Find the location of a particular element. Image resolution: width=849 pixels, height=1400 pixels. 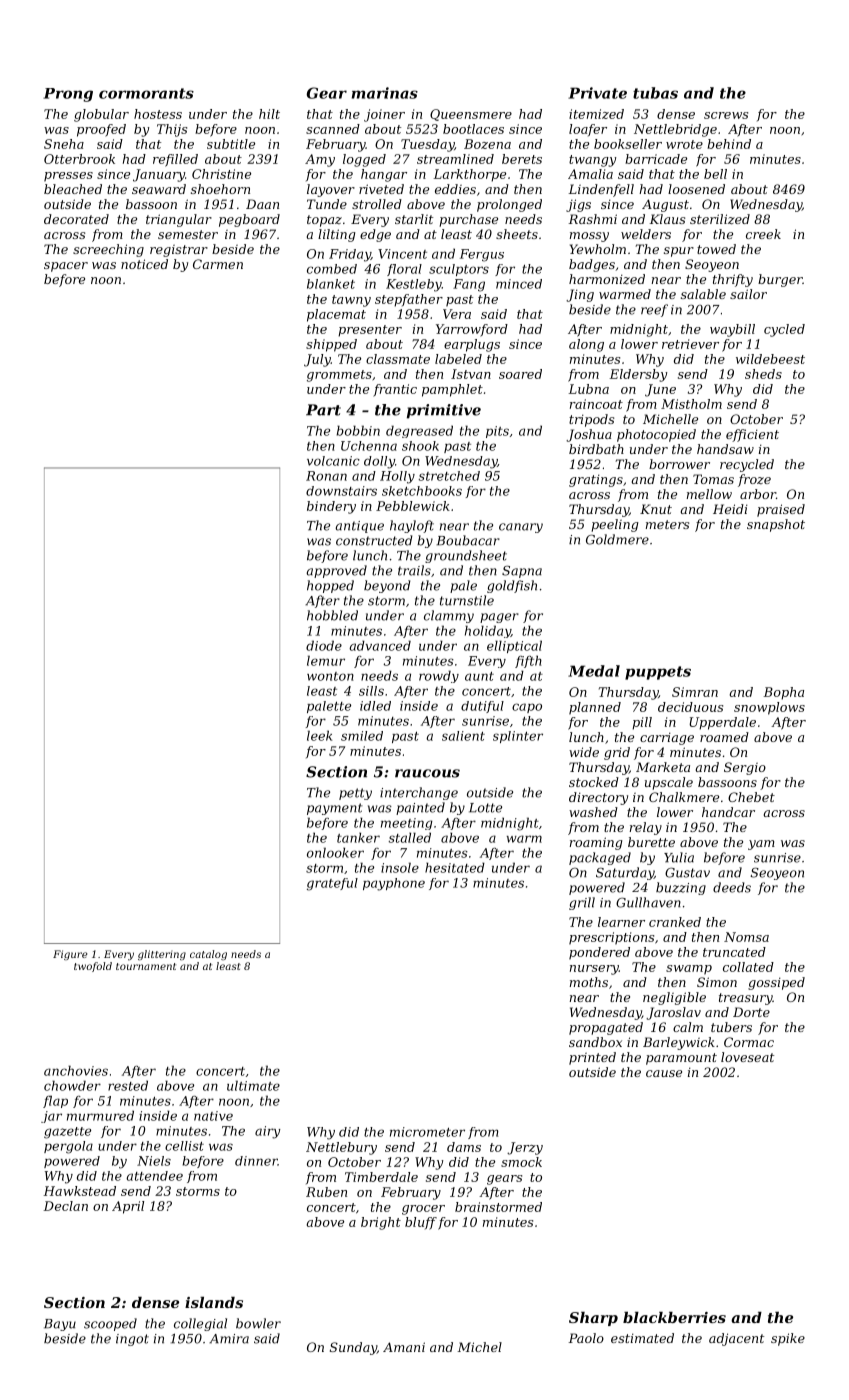

behind is located at coordinates (729, 144).
